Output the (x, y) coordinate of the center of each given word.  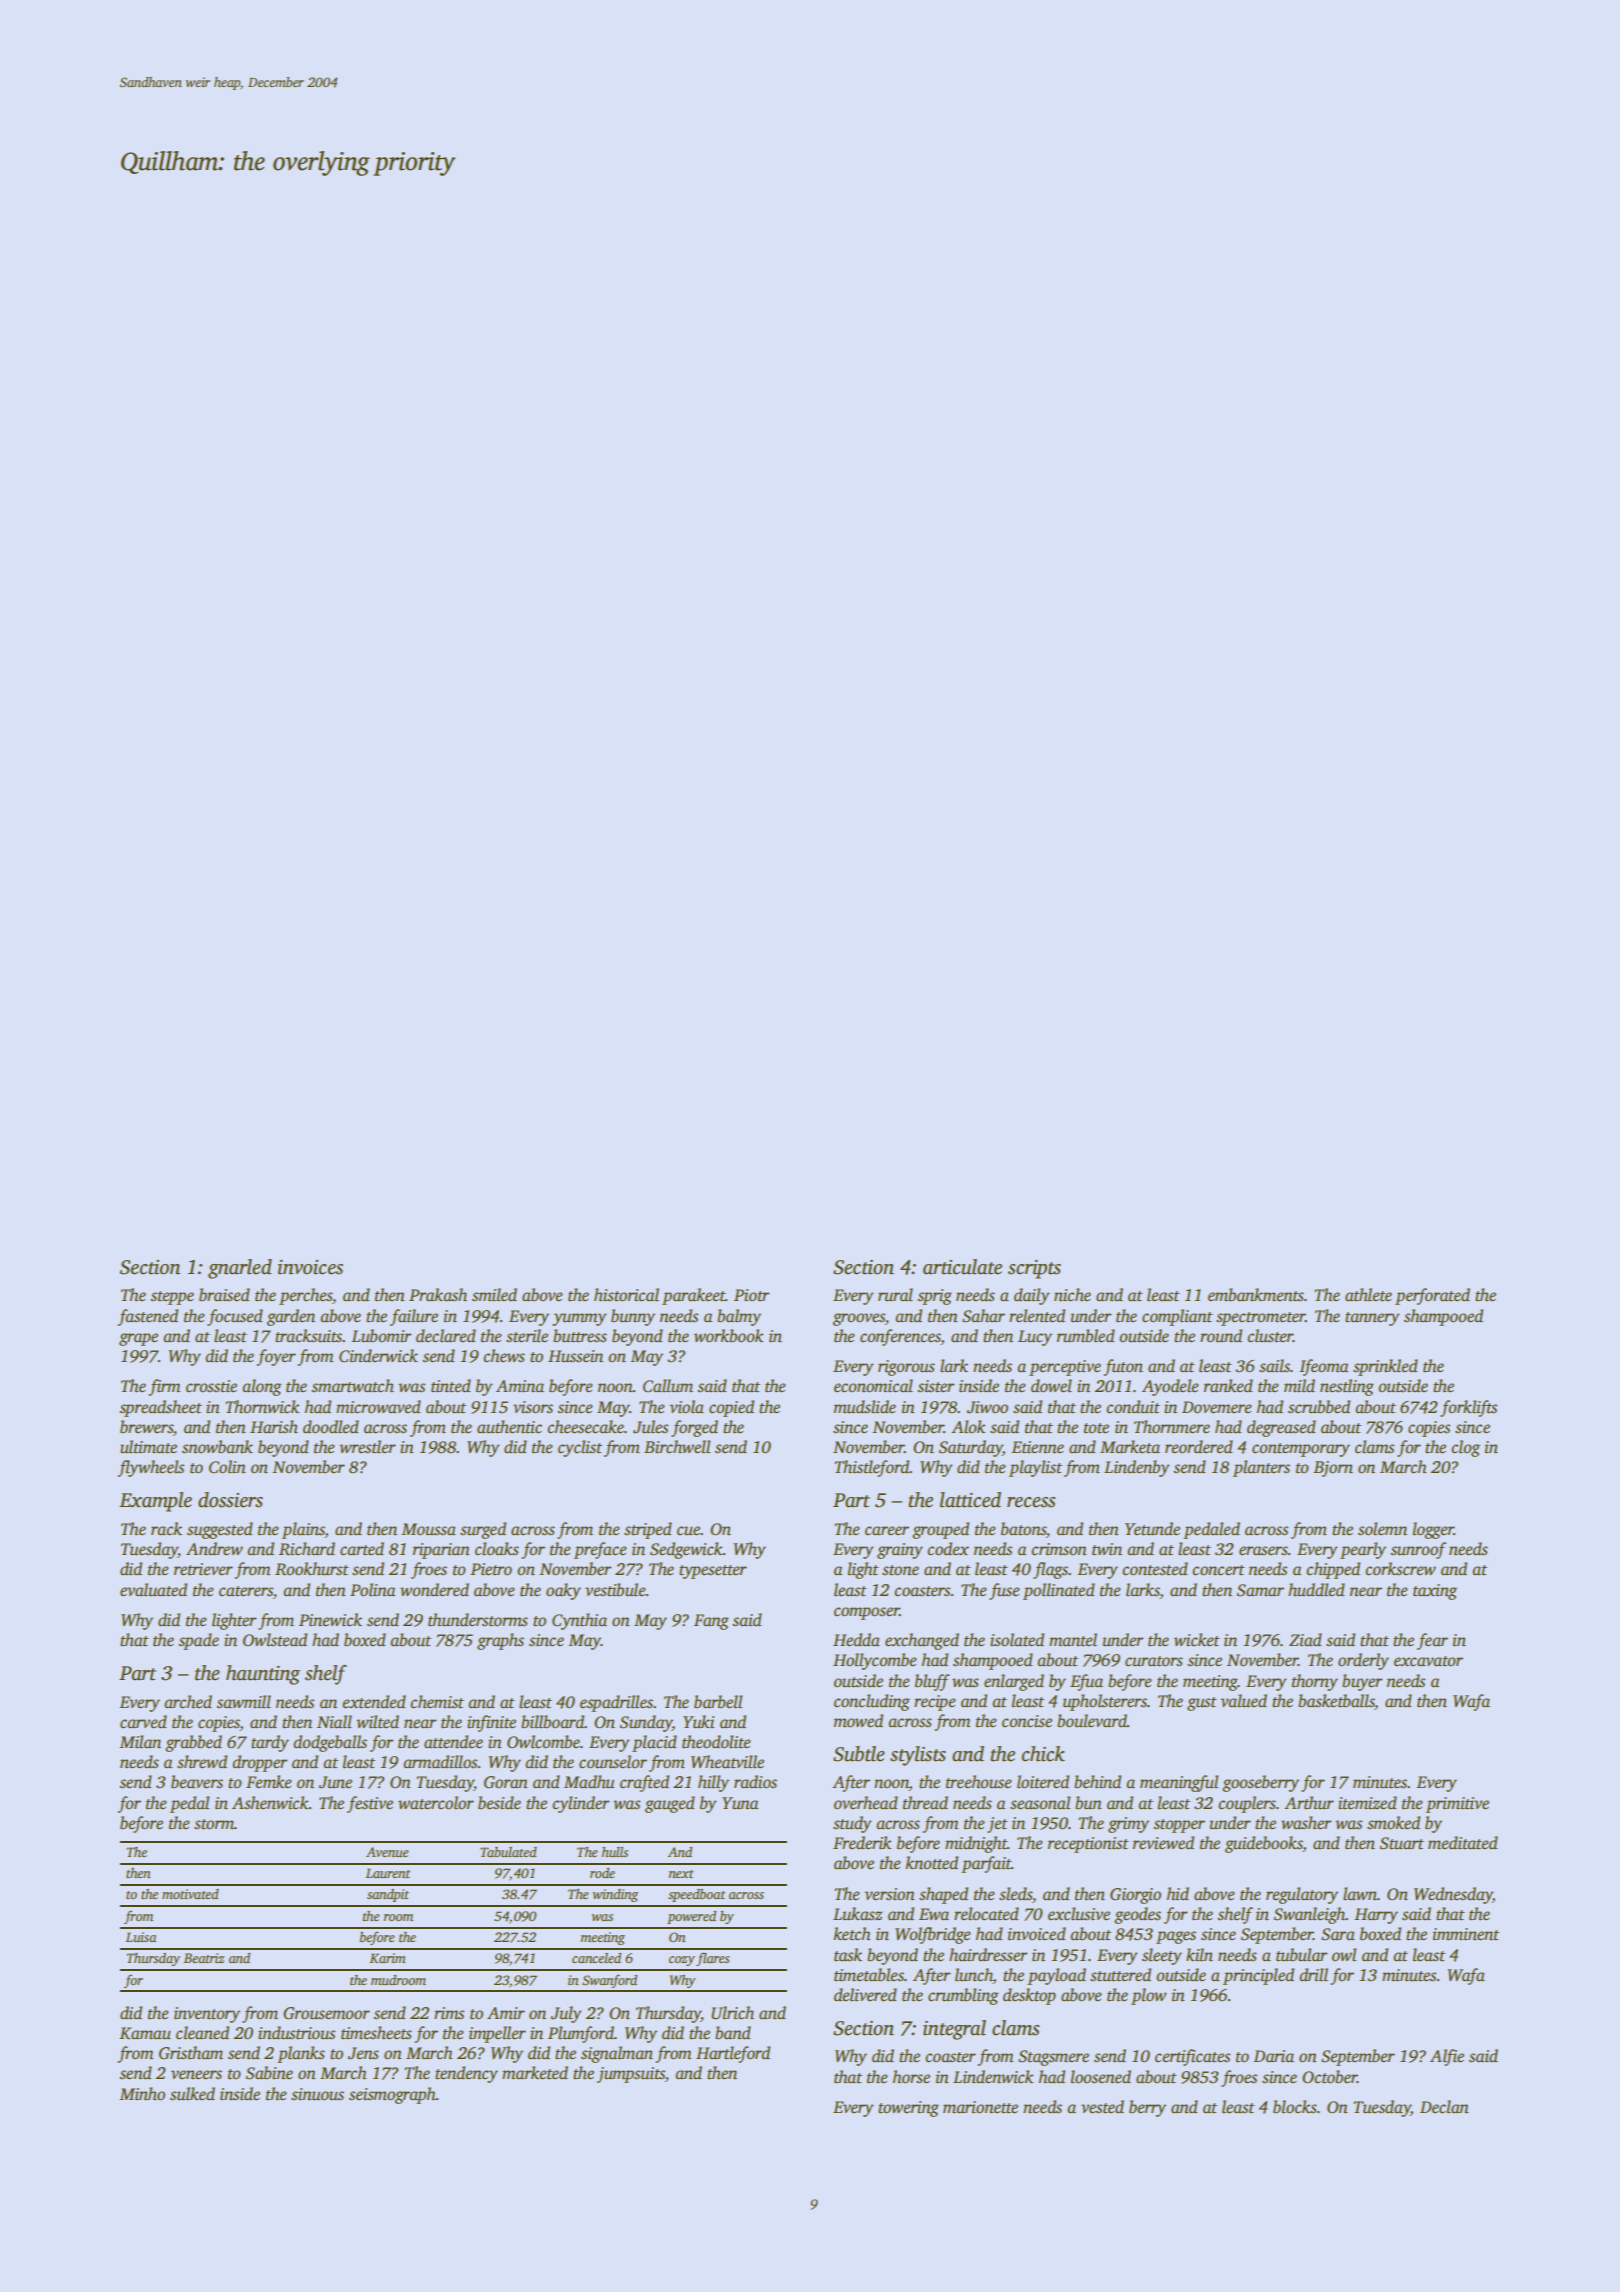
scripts (1034, 1269)
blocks (1295, 2107)
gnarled (240, 1269)
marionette (980, 2107)
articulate (962, 1267)
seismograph (392, 2095)
